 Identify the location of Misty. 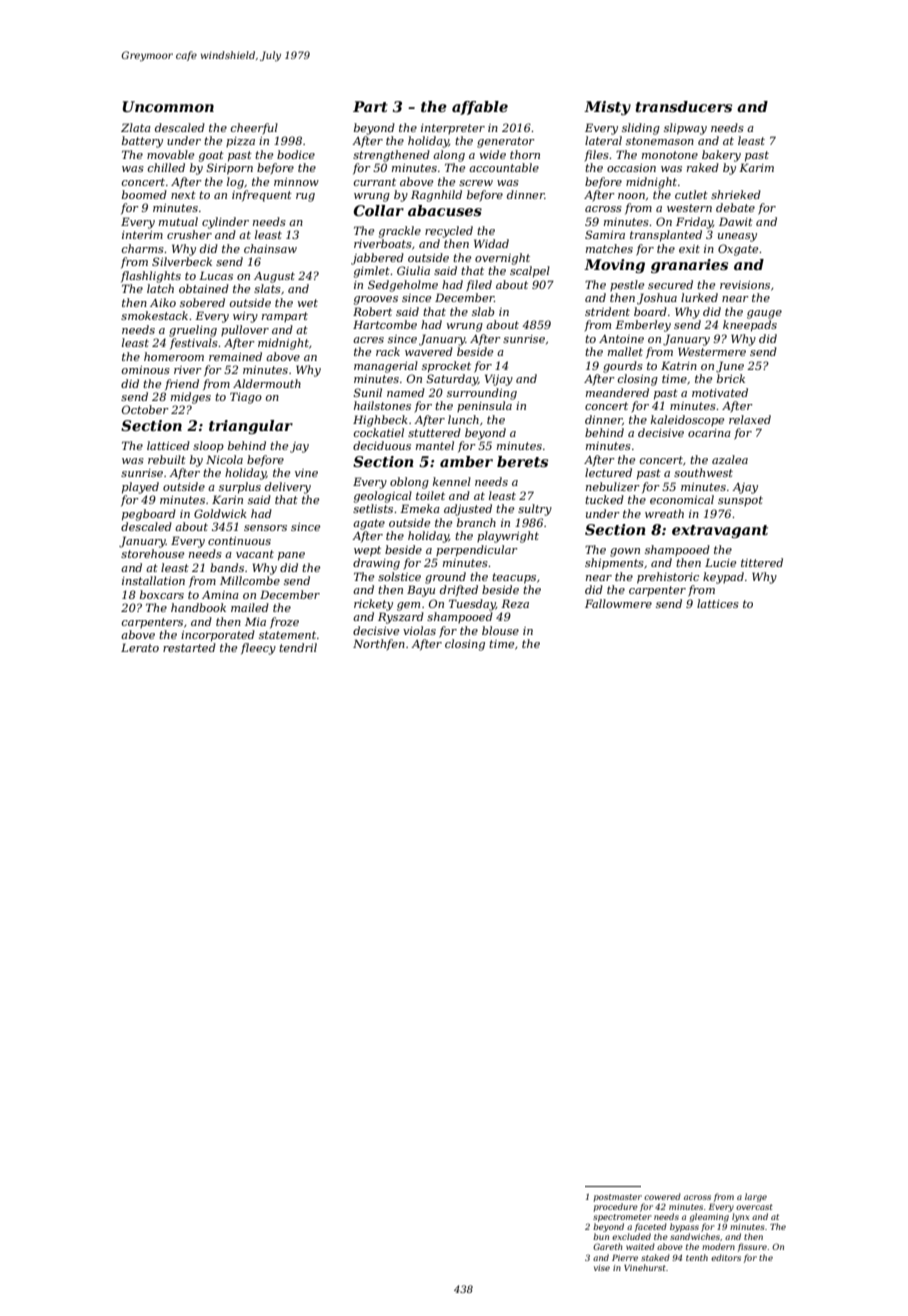
(607, 108).
